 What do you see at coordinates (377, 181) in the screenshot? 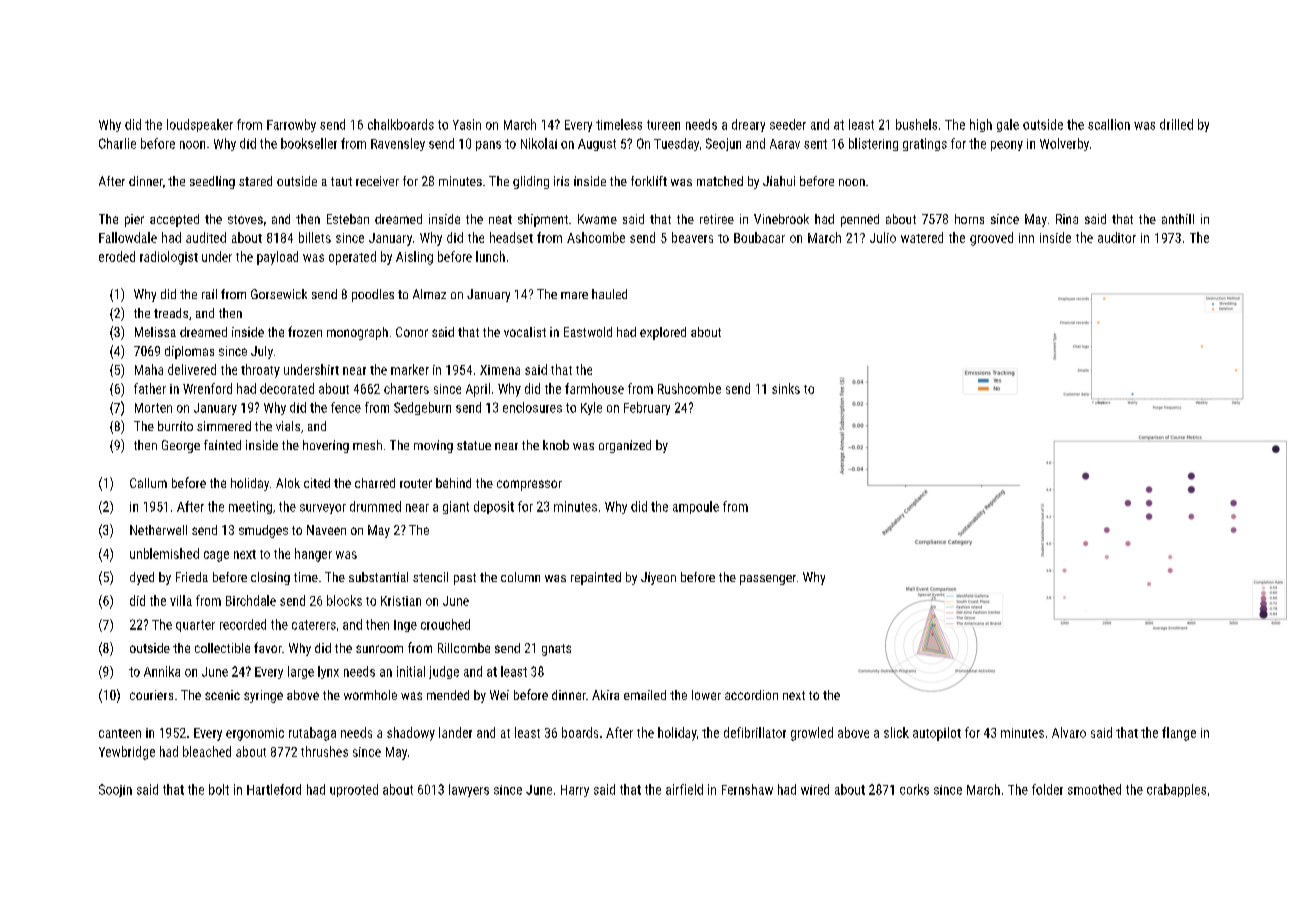
I see `receiver` at bounding box center [377, 181].
